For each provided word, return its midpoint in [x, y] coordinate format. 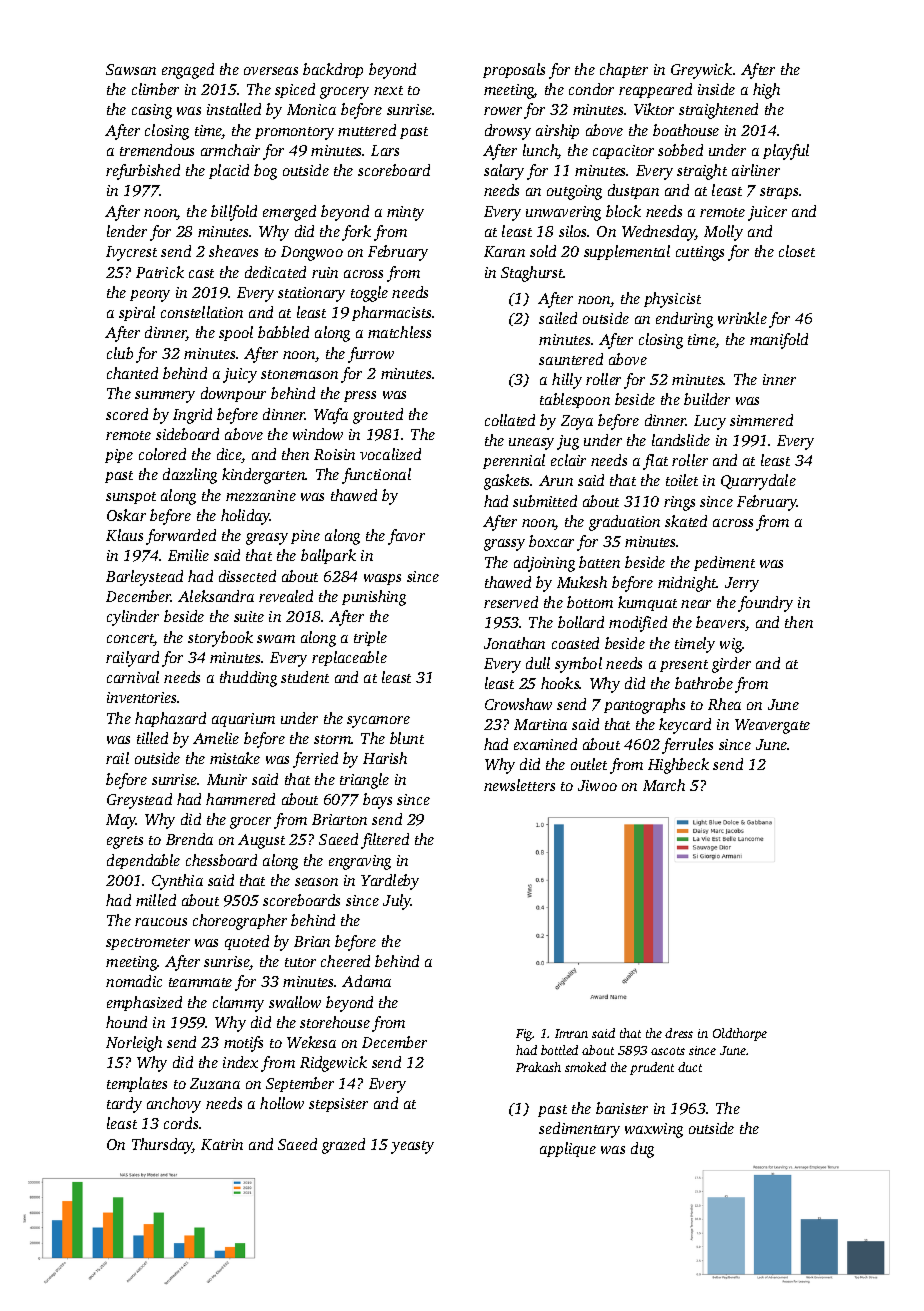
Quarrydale [758, 482]
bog [265, 172]
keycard [685, 726]
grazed [343, 1146]
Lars [385, 150]
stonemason [299, 374]
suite [249, 616]
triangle [364, 781]
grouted [378, 416]
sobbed [680, 150]
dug [642, 1150]
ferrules [687, 746]
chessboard [221, 860]
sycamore [378, 722]
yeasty [412, 1147]
